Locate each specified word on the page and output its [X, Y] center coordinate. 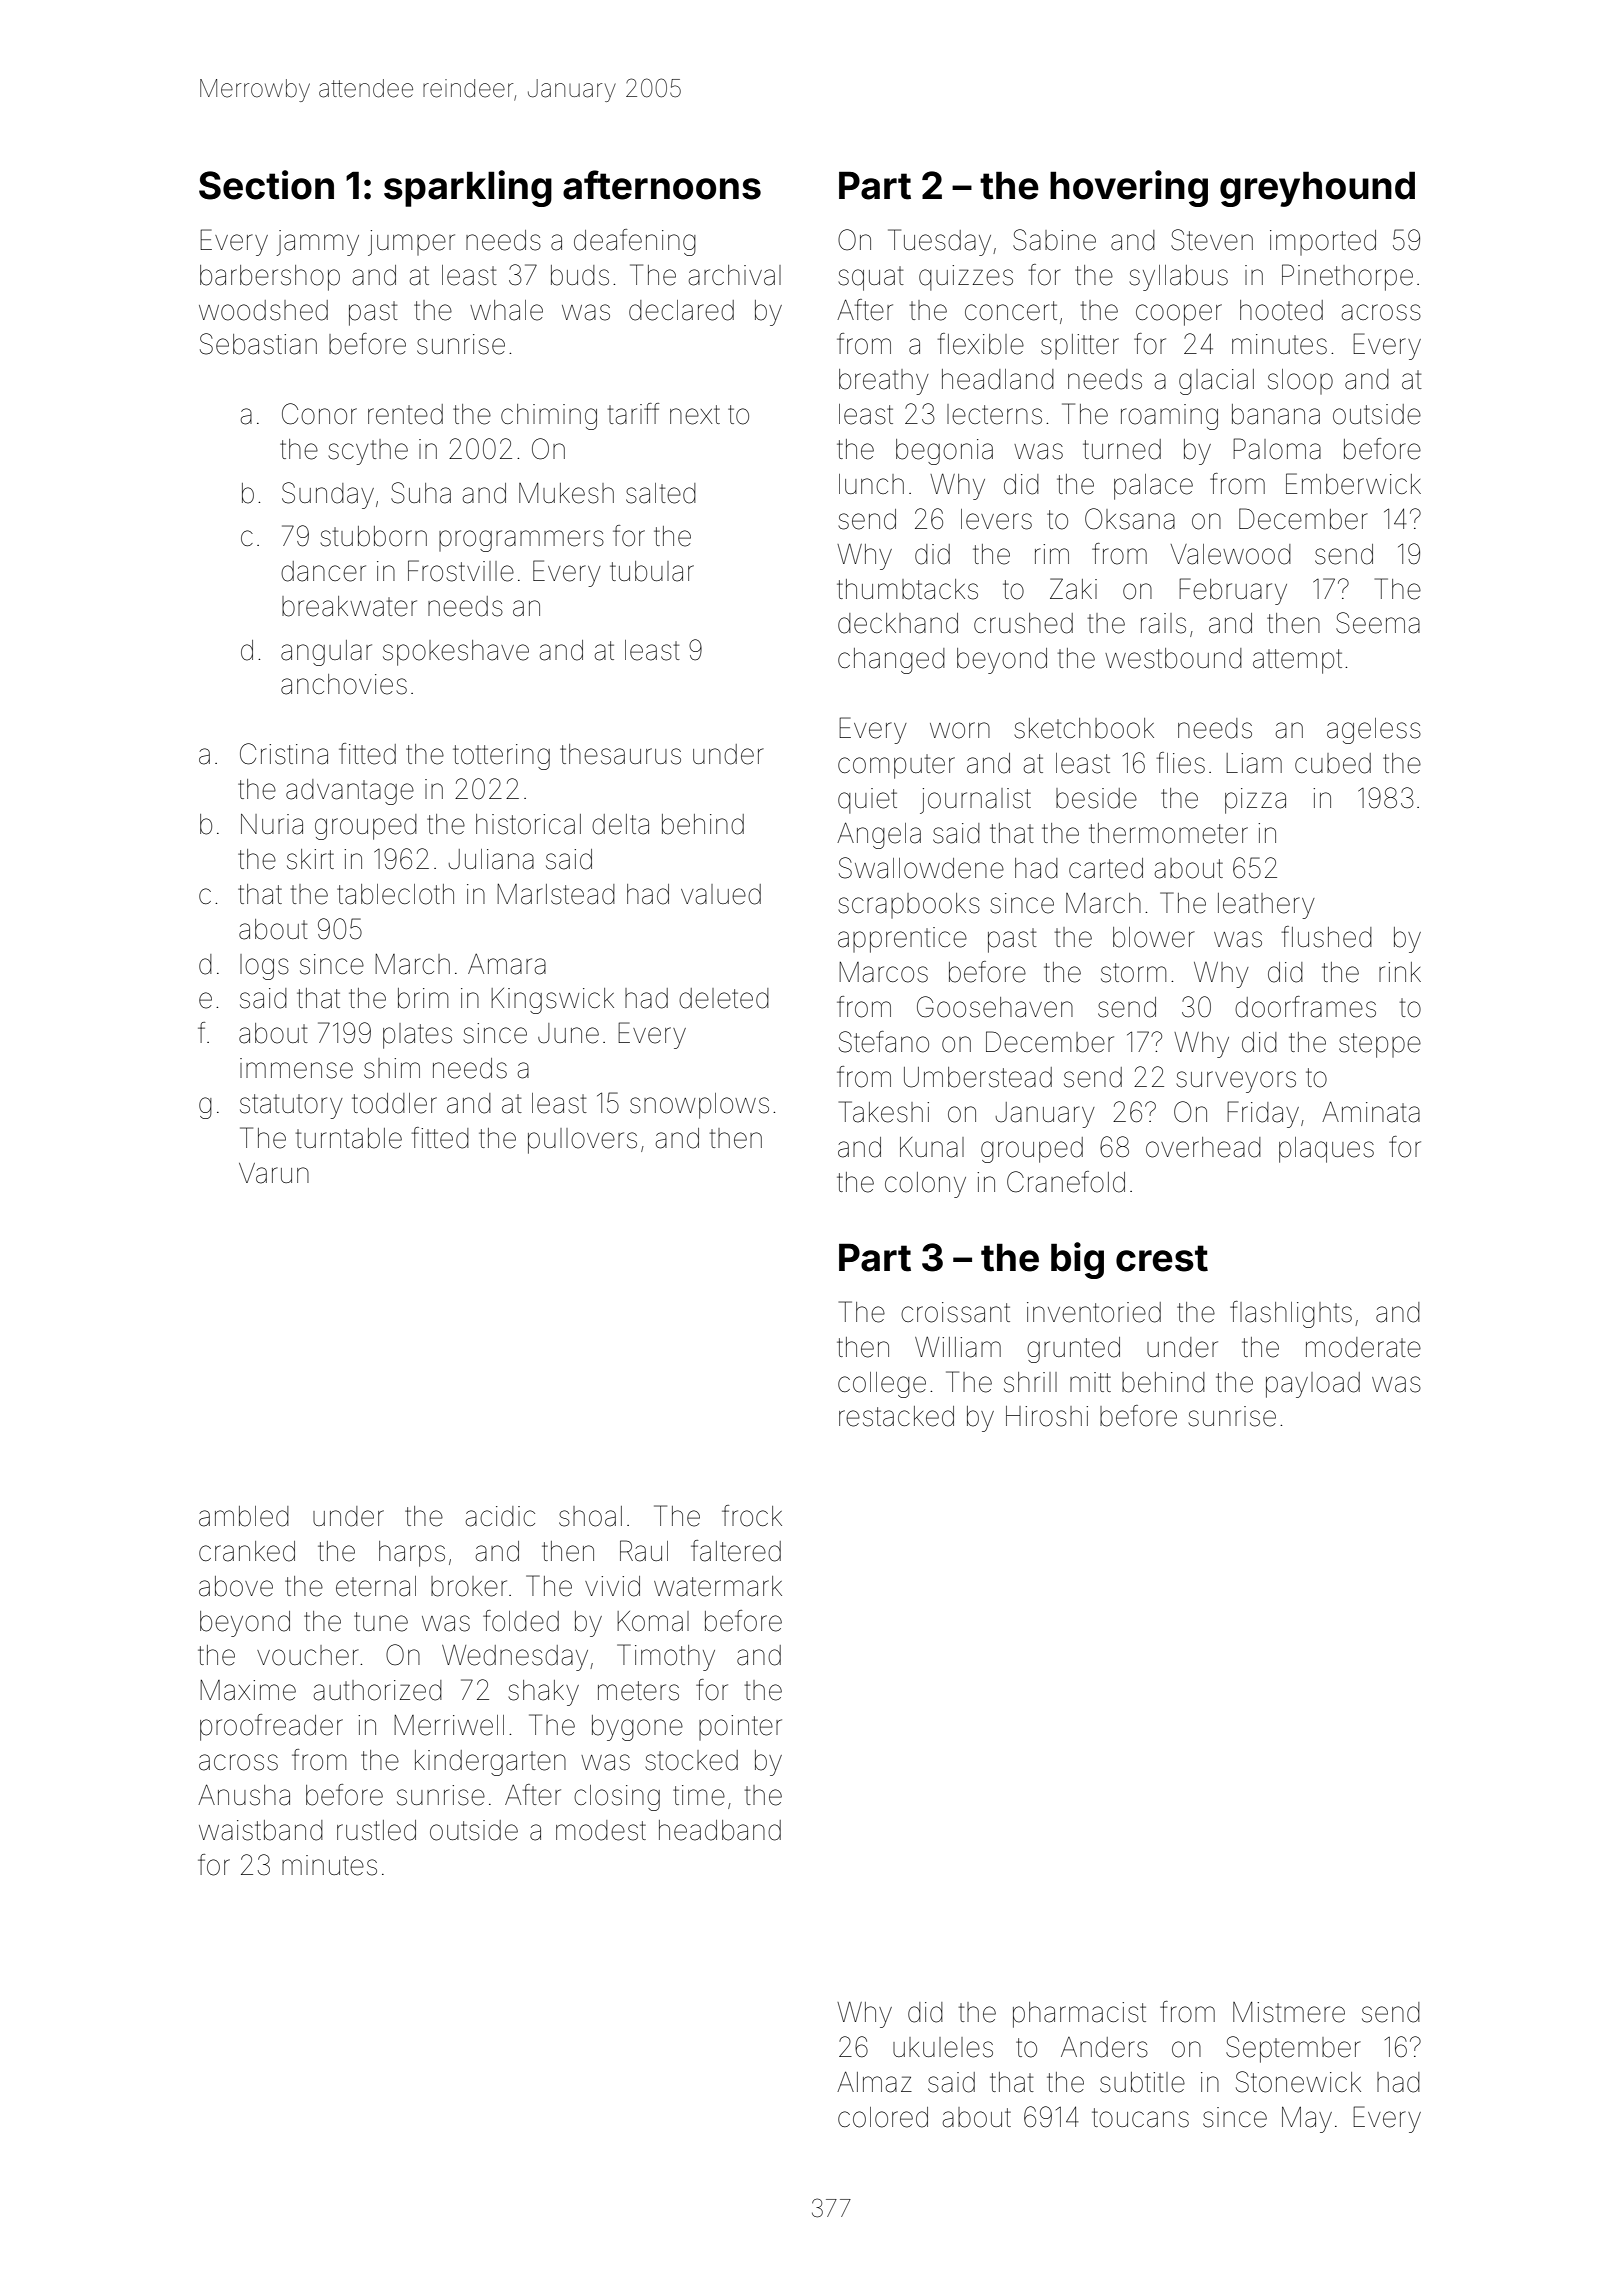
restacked [896, 1416]
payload [1313, 1385]
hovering [1129, 188]
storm [1133, 973]
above [236, 1586]
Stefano [884, 1042]
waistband [261, 1830]
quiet [867, 801]
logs [264, 967]
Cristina [284, 754]
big [1077, 1260]
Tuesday [939, 242]
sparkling [468, 188]
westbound [1173, 658]
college [882, 1385]
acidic [500, 1516]
